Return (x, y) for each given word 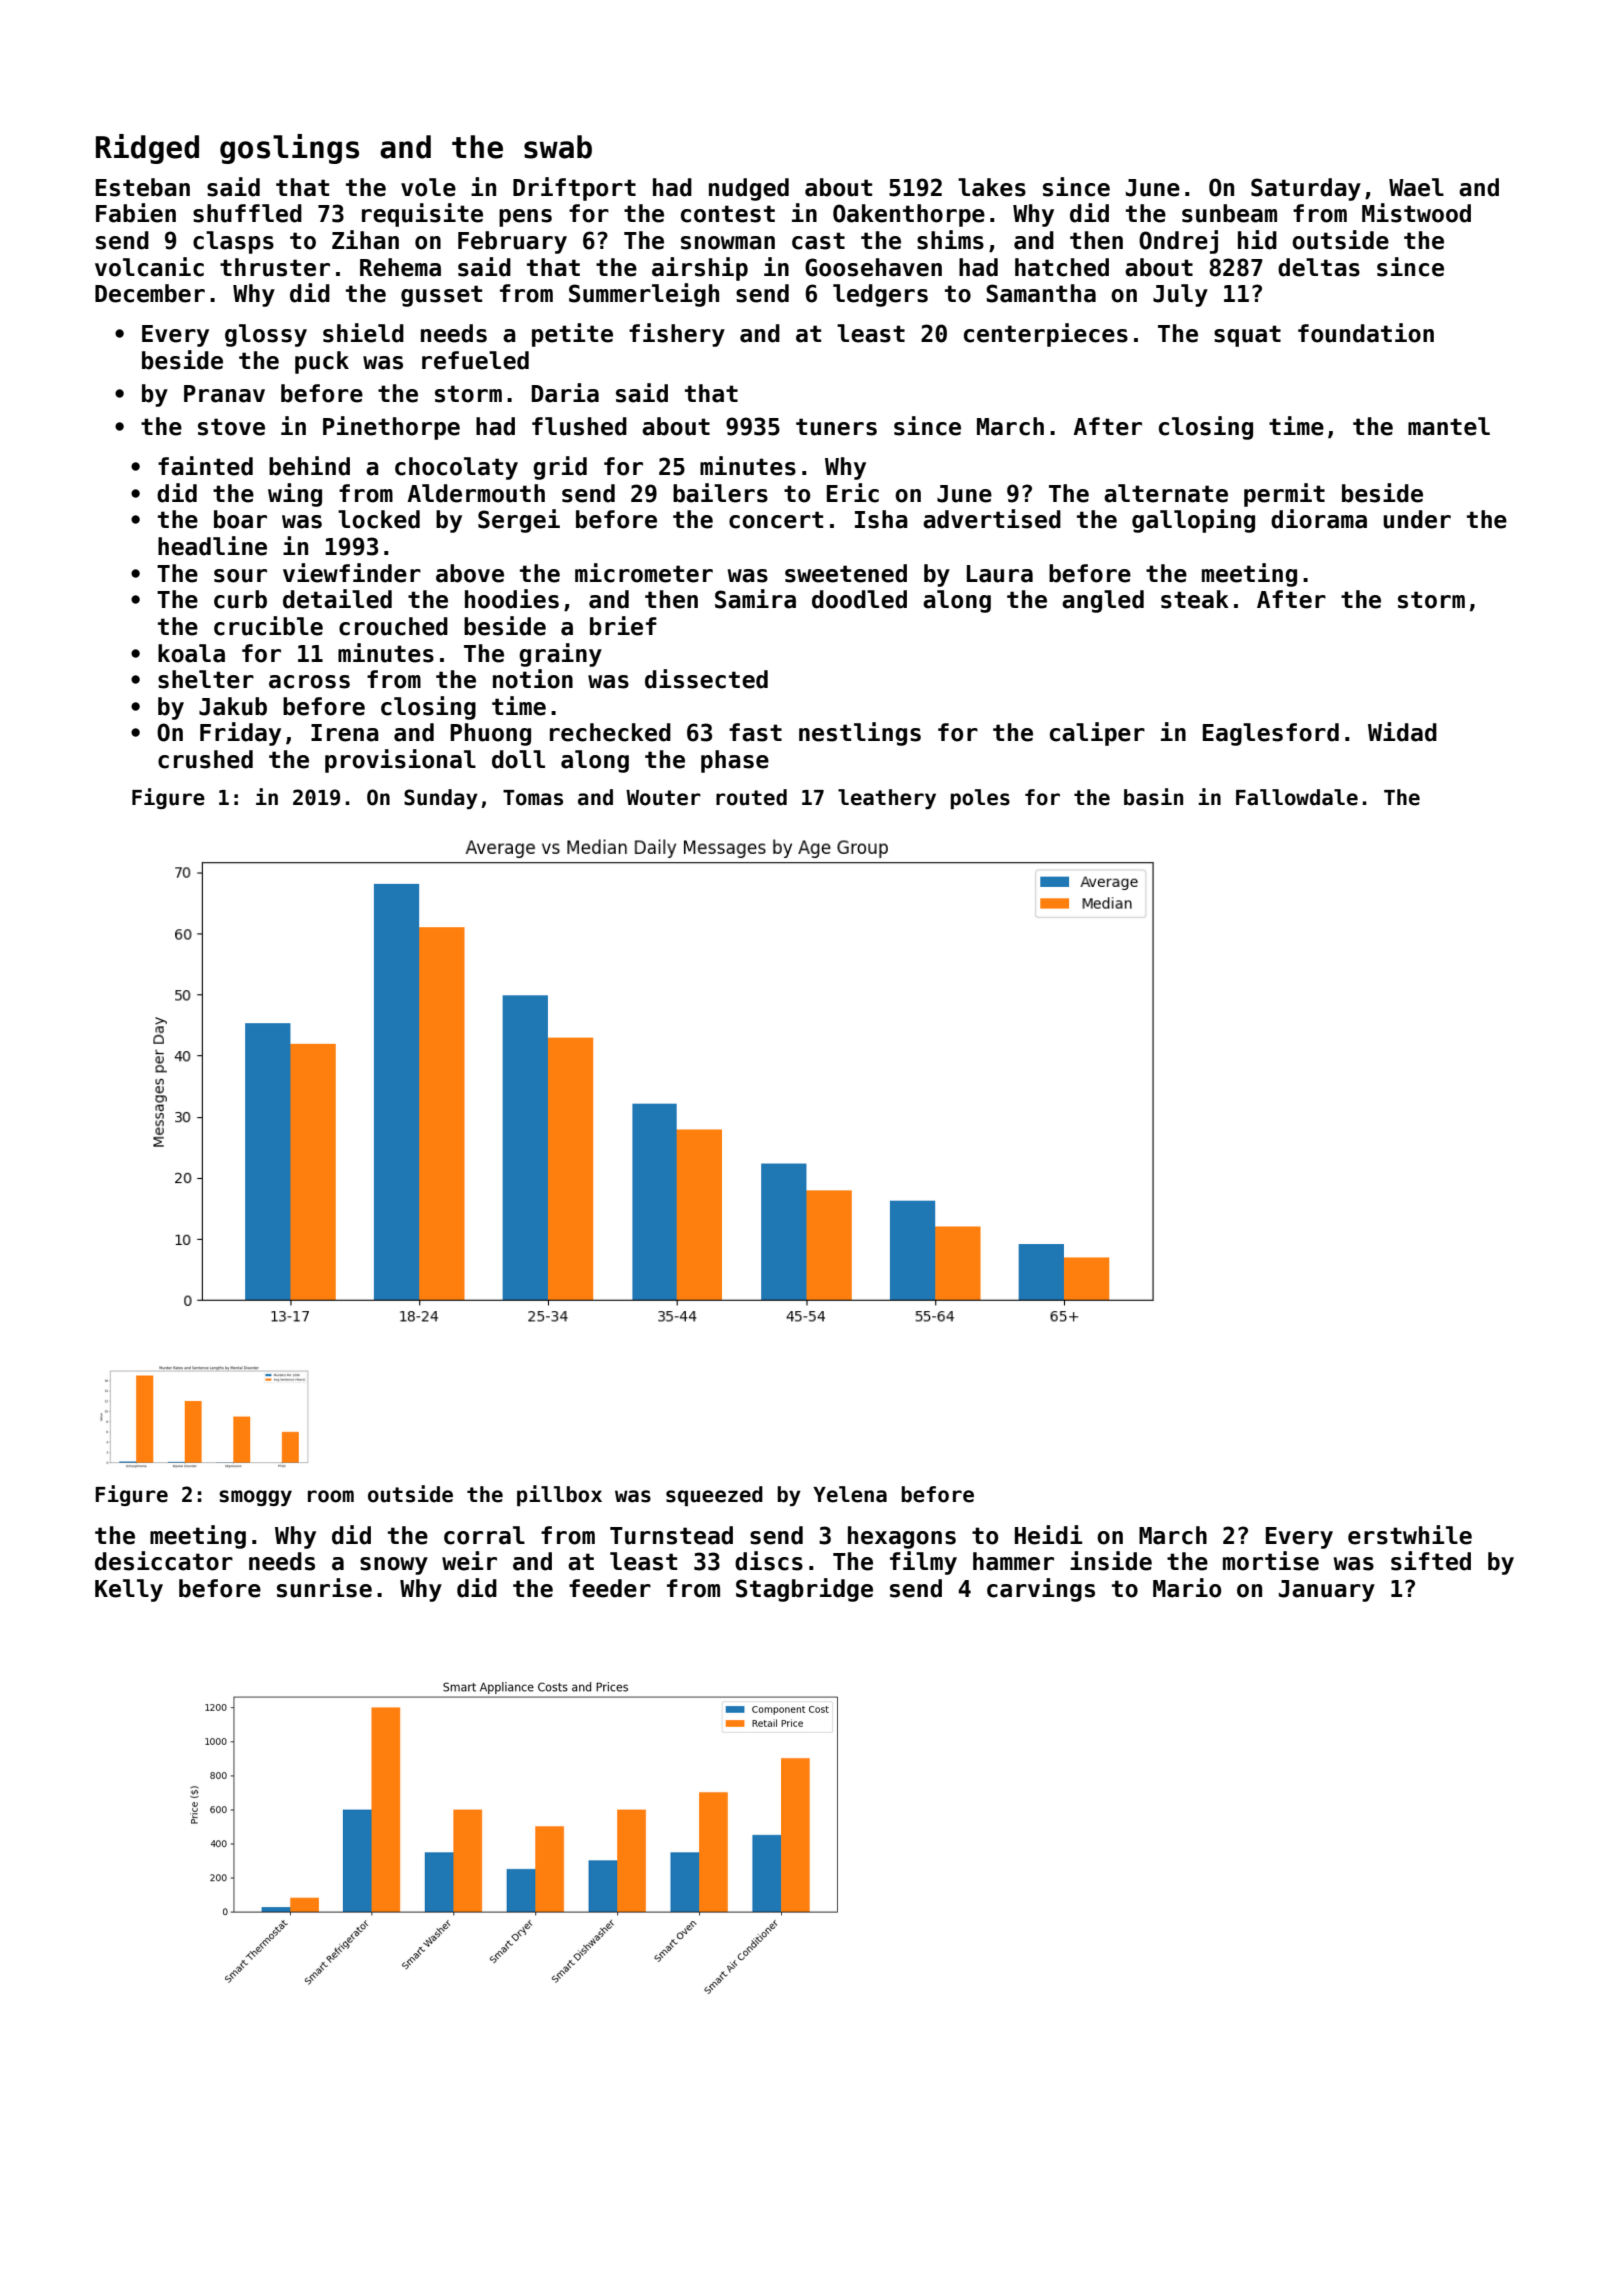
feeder (610, 1588)
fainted (205, 466)
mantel (1449, 426)
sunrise (324, 1588)
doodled (859, 599)
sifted (1431, 1561)
